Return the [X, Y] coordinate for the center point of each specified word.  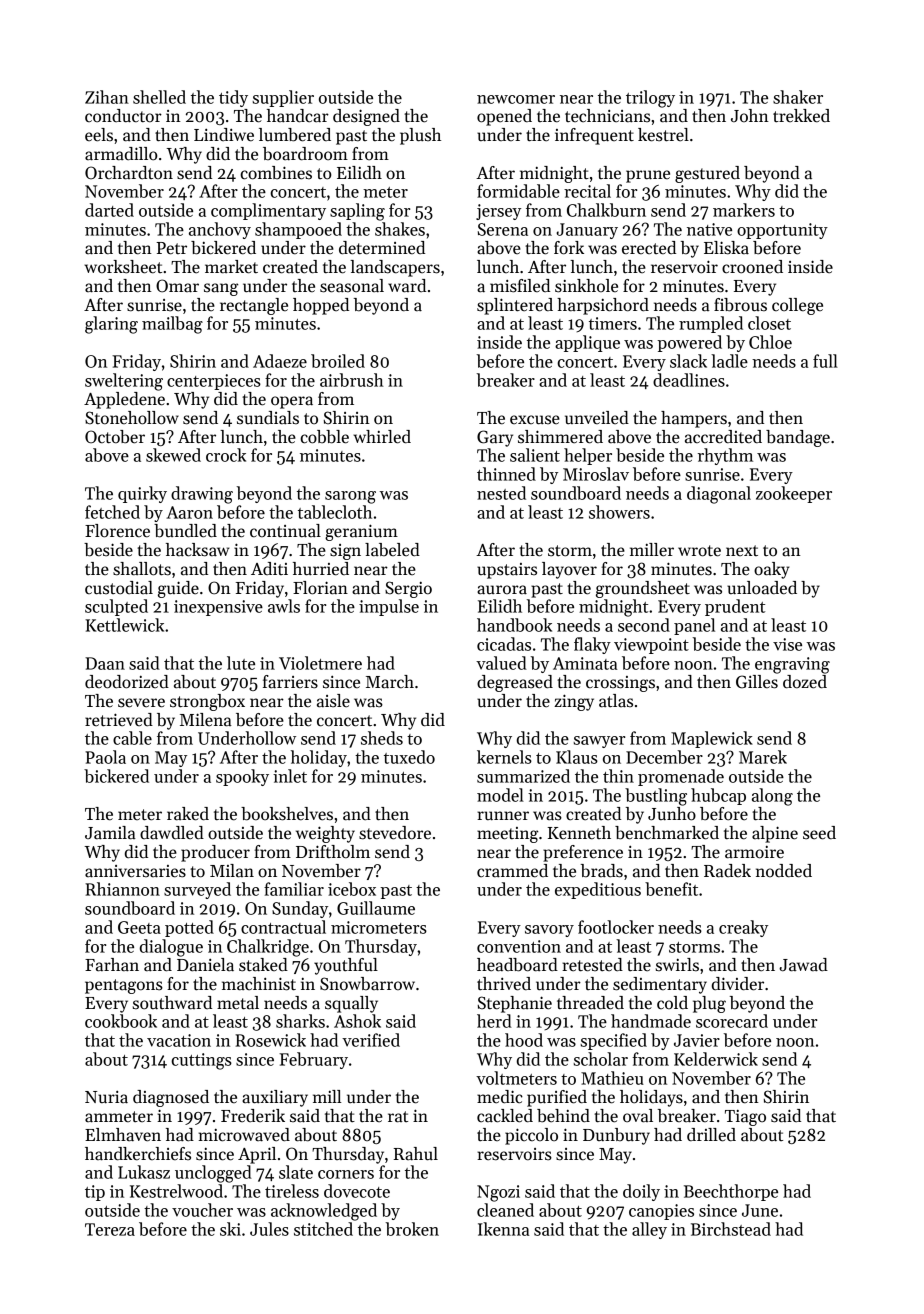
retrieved [119, 720]
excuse [535, 420]
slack [688, 361]
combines [276, 173]
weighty [325, 834]
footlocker [616, 927]
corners [346, 1174]
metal [238, 1003]
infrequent [594, 136]
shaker [798, 97]
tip [95, 1193]
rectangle [254, 306]
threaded [590, 1003]
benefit [671, 889]
